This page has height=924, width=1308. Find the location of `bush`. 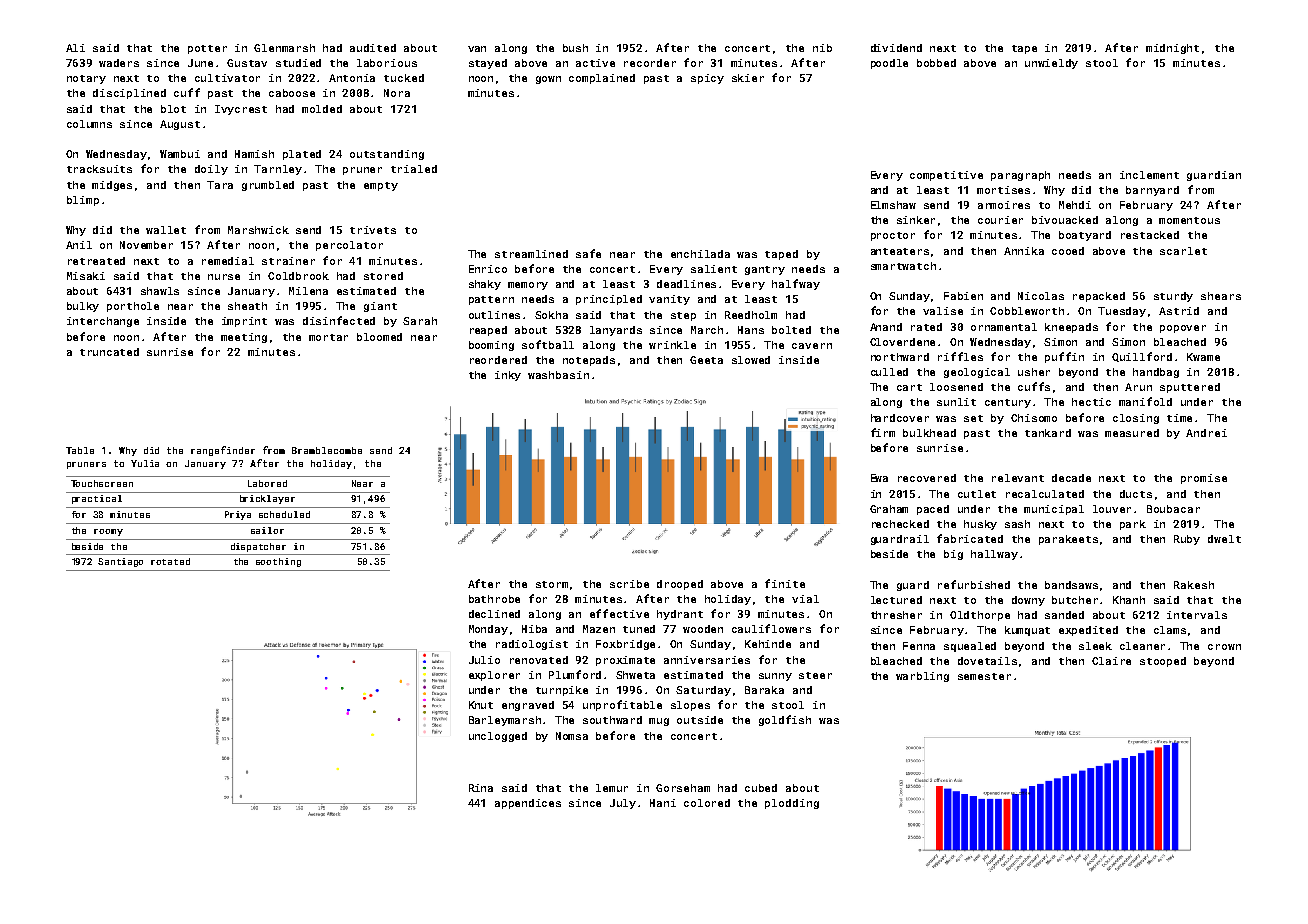

bush is located at coordinates (575, 48).
